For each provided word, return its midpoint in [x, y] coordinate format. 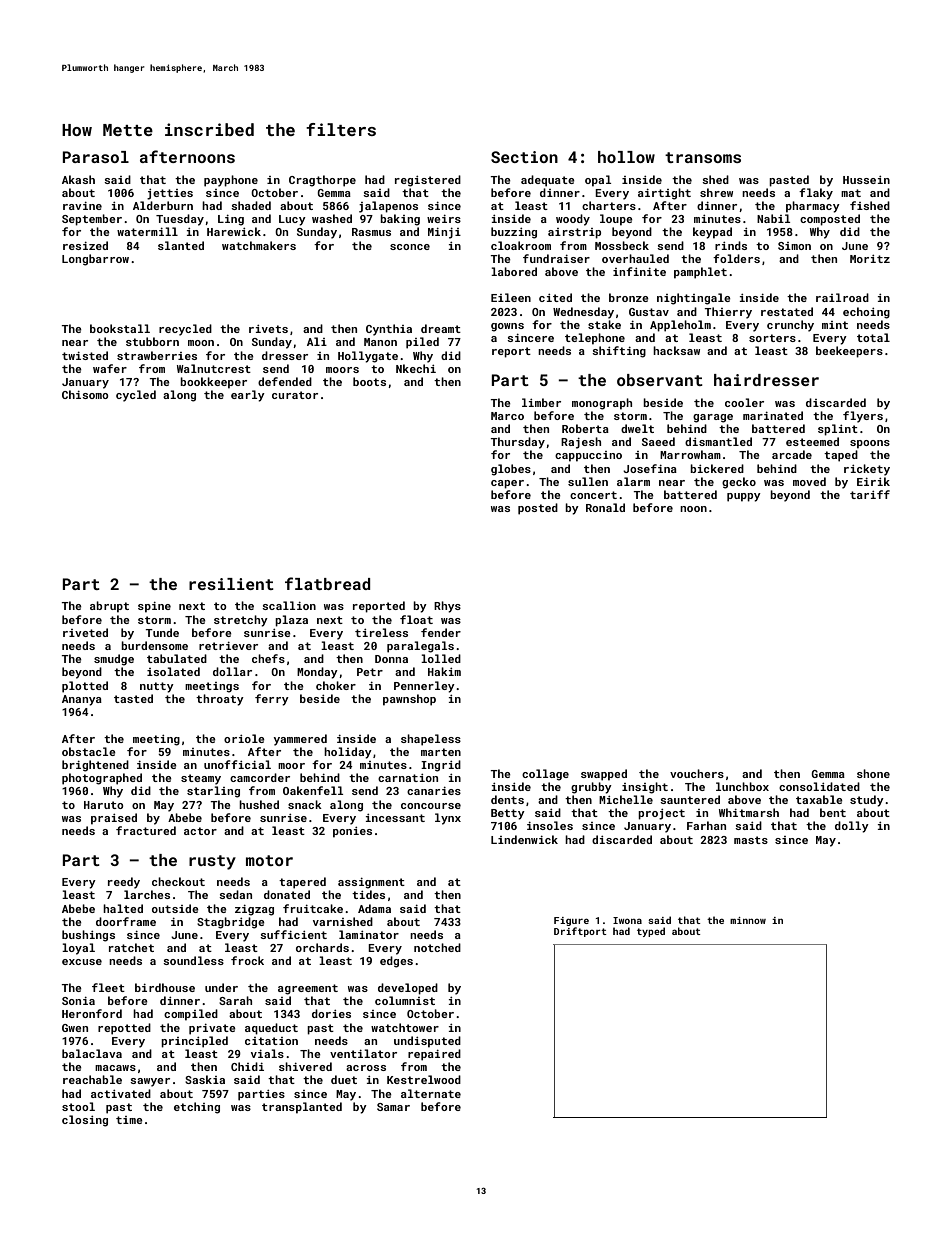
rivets [268, 329]
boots [369, 381]
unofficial [237, 764]
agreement [308, 989]
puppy [744, 497]
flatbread [328, 583]
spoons [870, 444]
